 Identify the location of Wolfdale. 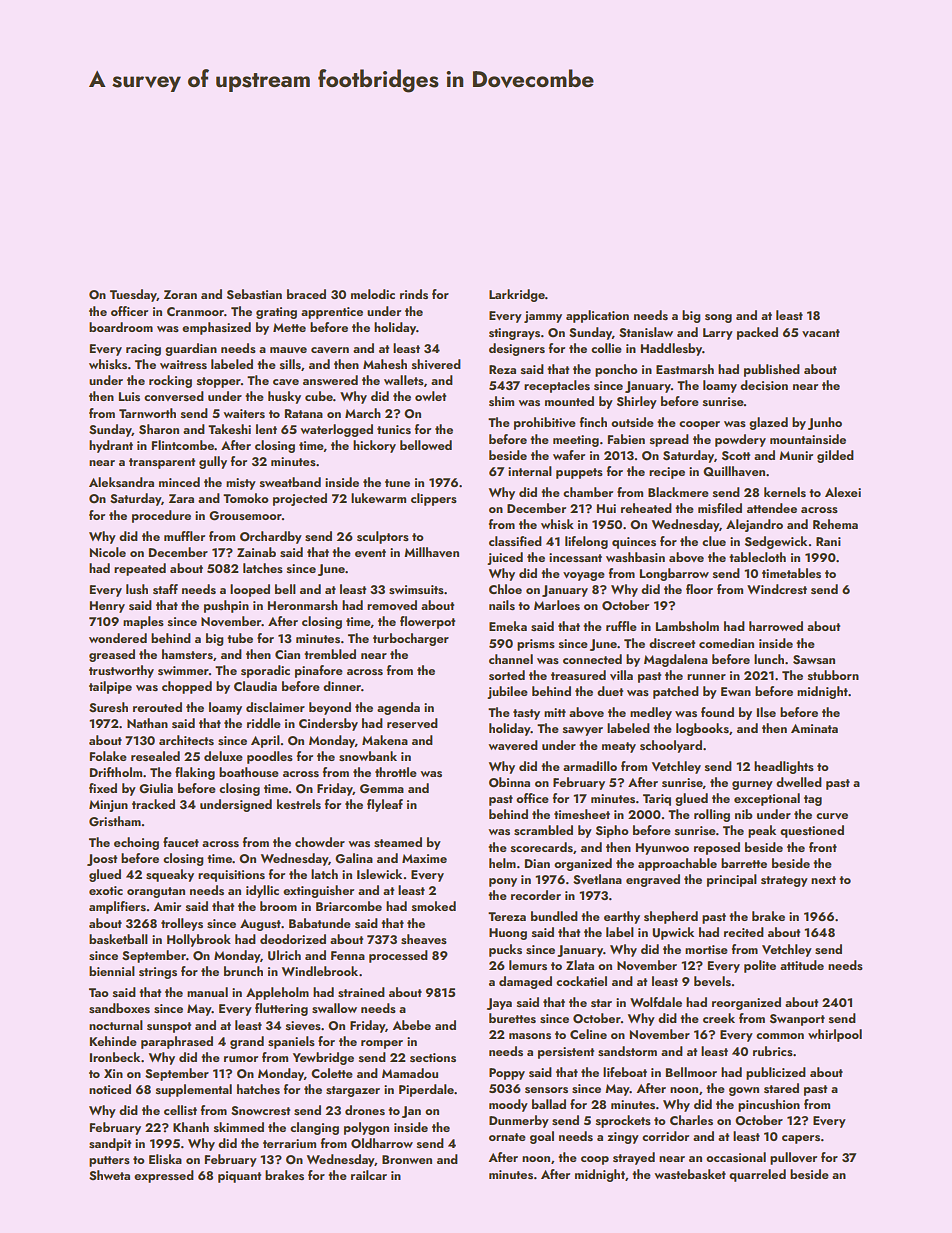
(656, 1002).
